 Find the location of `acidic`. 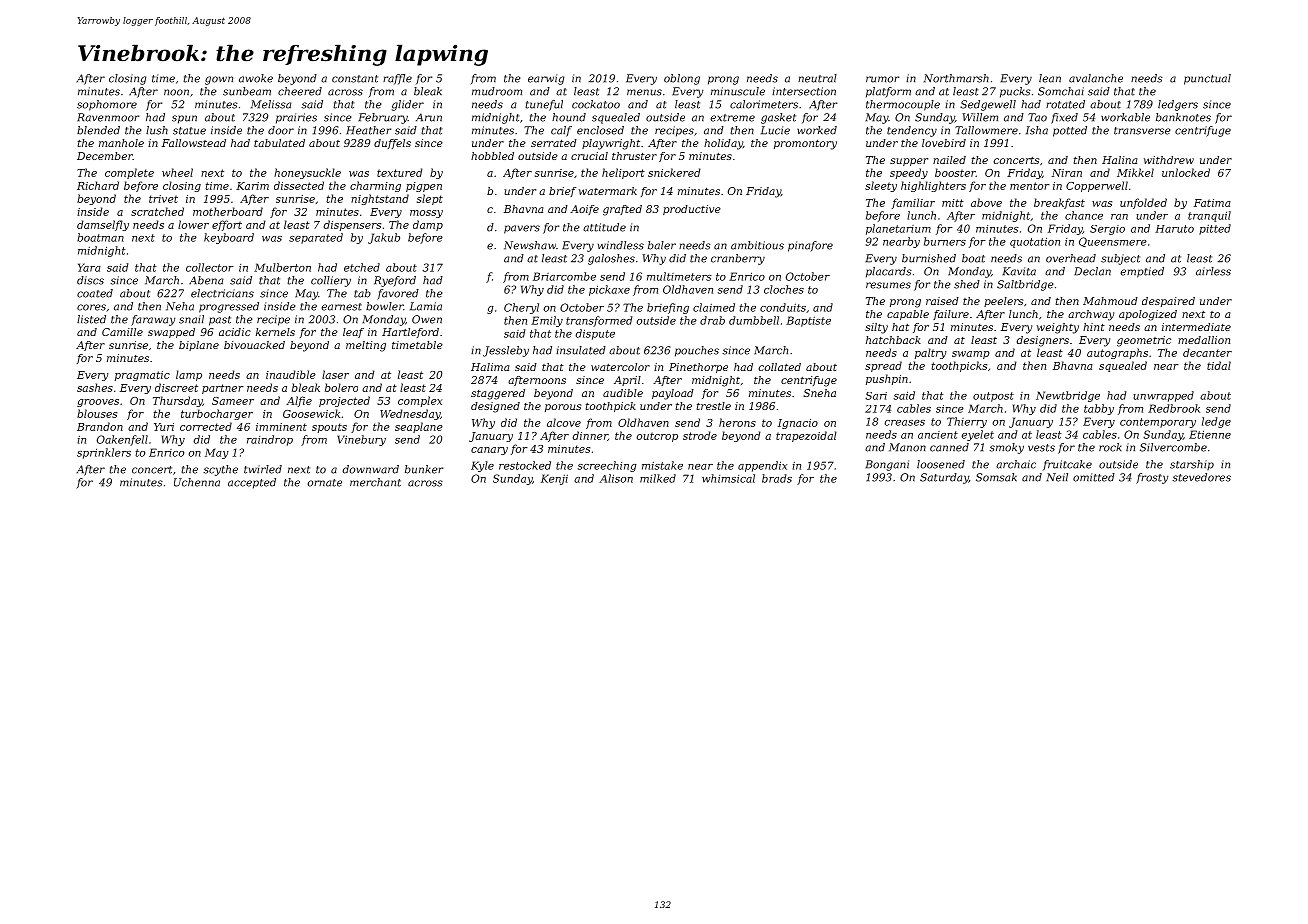

acidic is located at coordinates (235, 332).
